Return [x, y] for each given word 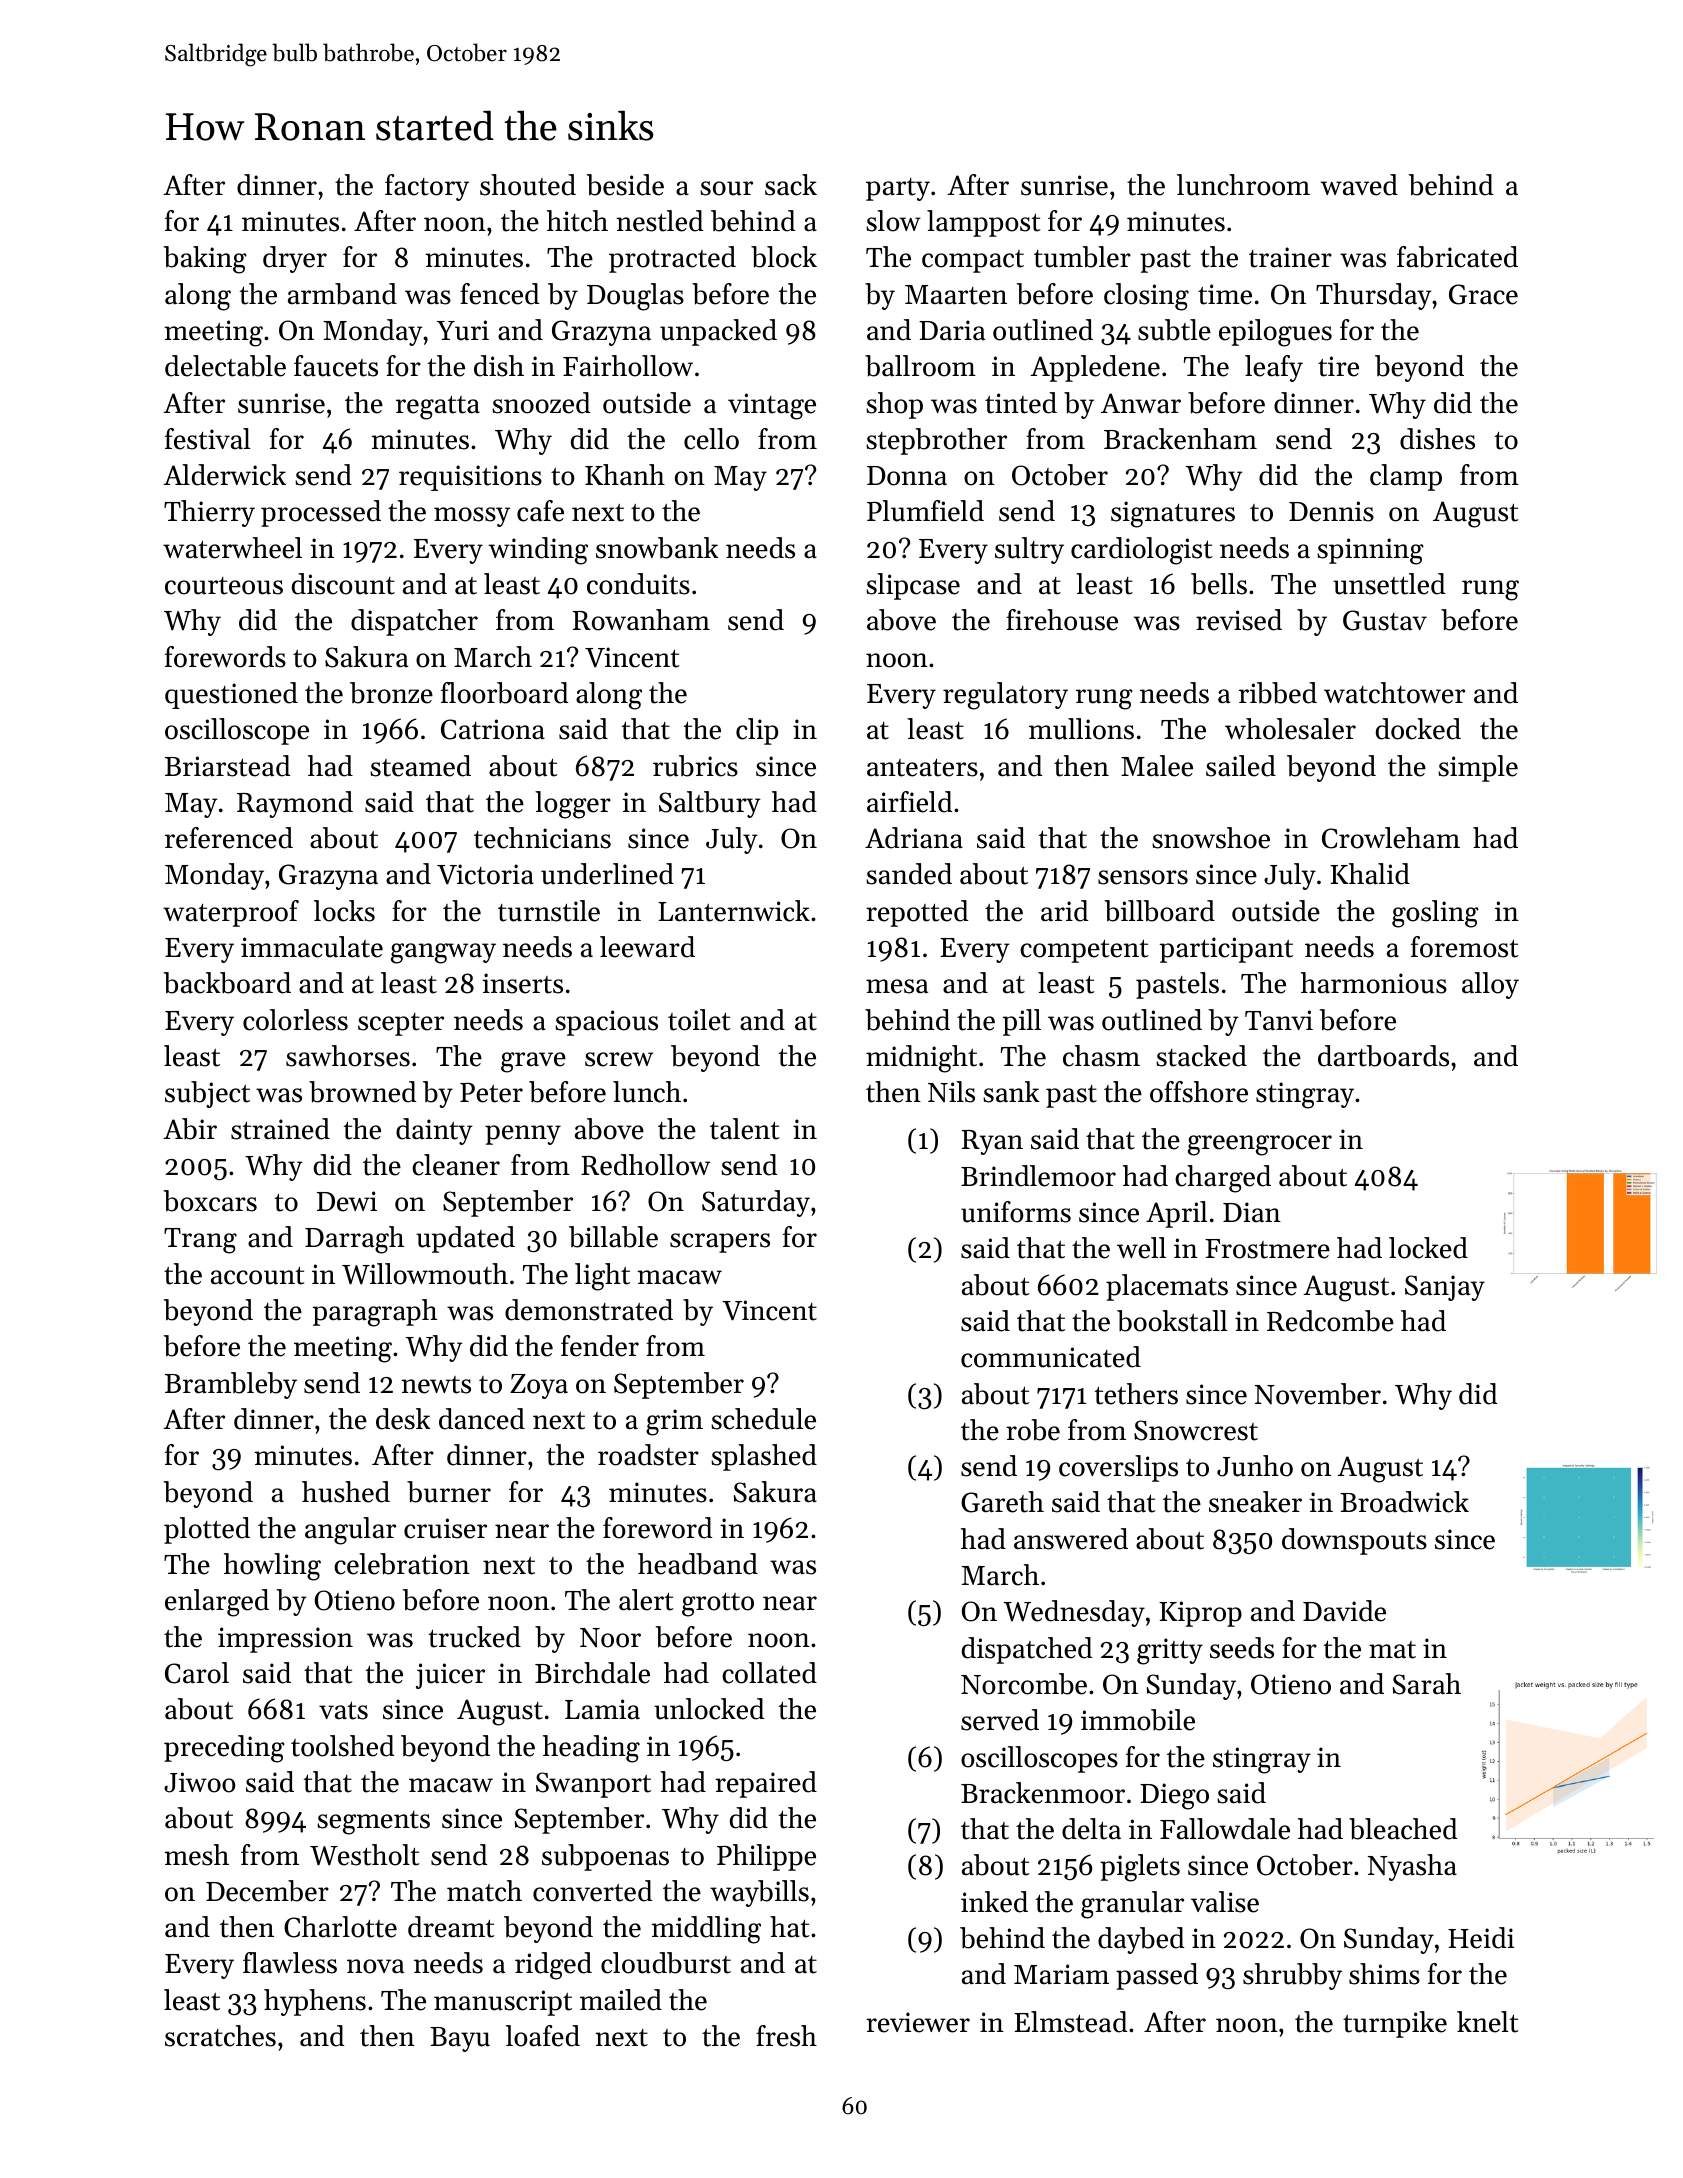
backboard [227, 983]
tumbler [1082, 257]
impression [285, 1640]
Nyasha [1412, 1867]
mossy [472, 517]
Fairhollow [628, 366]
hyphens [315, 2002]
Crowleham [1391, 838]
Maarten [956, 295]
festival [207, 439]
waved [1359, 185]
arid [1064, 911]
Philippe [766, 1857]
